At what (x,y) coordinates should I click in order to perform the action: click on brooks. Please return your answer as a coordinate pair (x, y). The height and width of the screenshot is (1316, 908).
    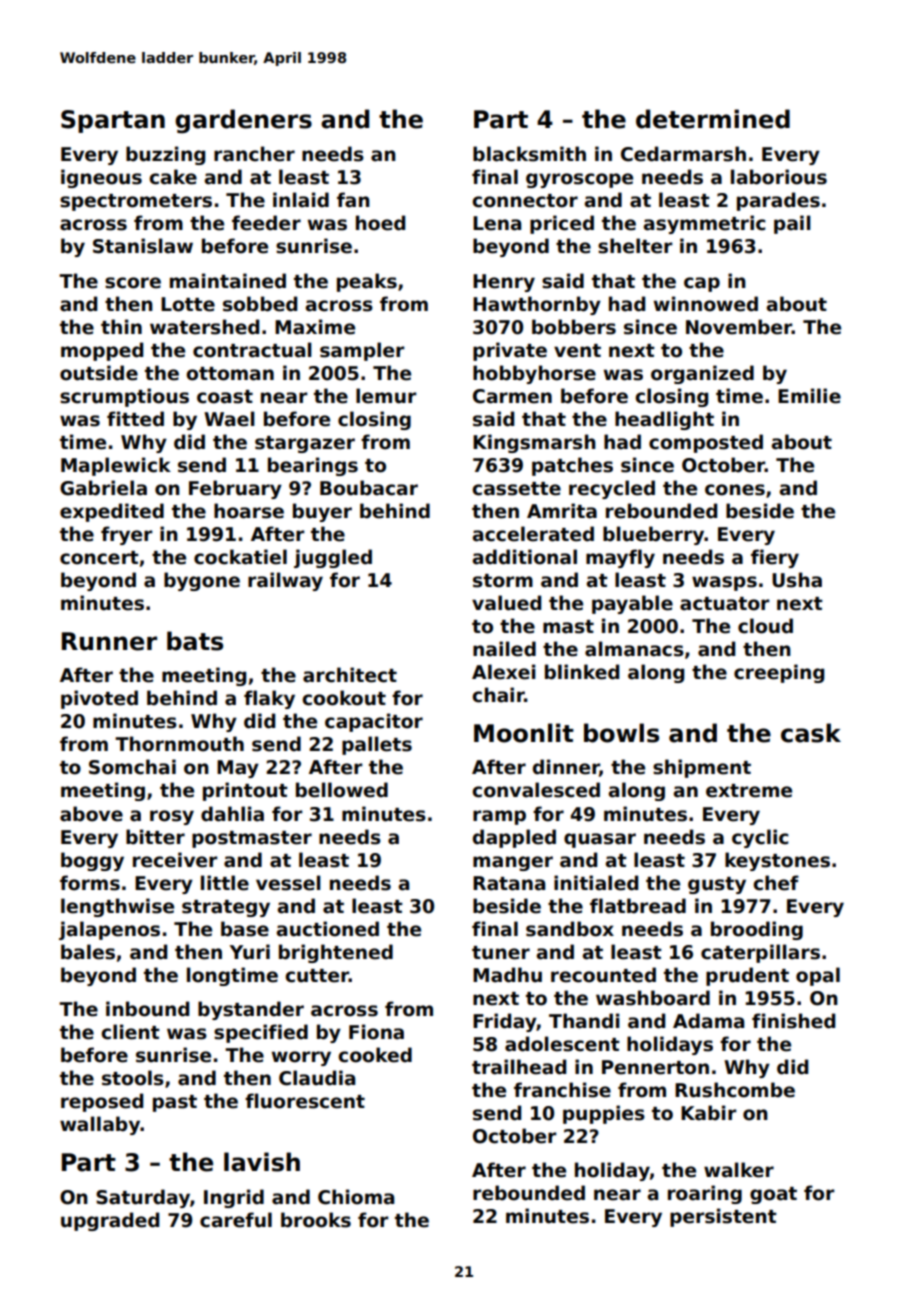
    Looking at the image, I should click on (316, 1220).
